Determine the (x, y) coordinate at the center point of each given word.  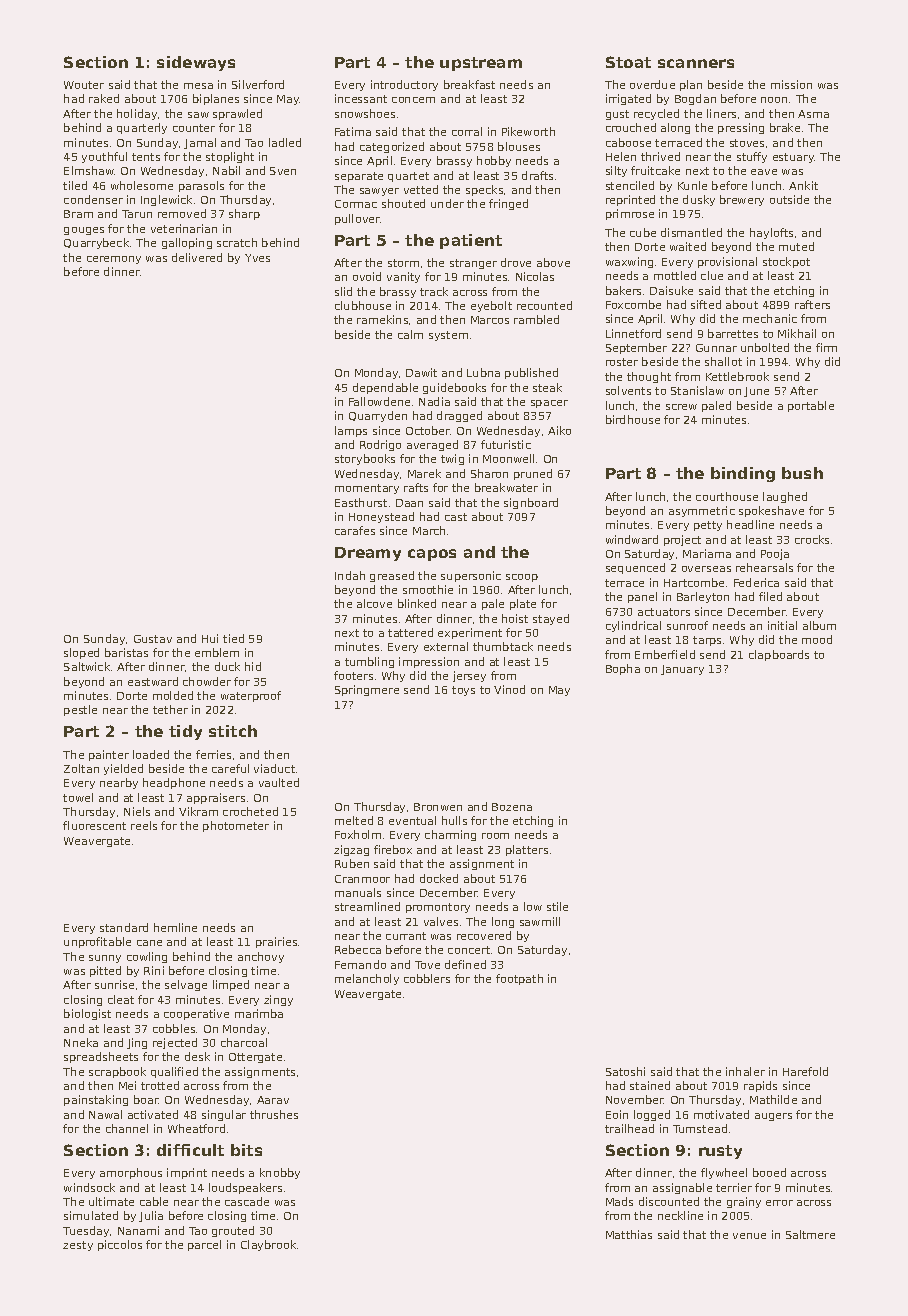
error (779, 1203)
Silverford (258, 84)
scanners (696, 63)
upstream (481, 64)
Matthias (629, 1234)
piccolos (120, 1245)
